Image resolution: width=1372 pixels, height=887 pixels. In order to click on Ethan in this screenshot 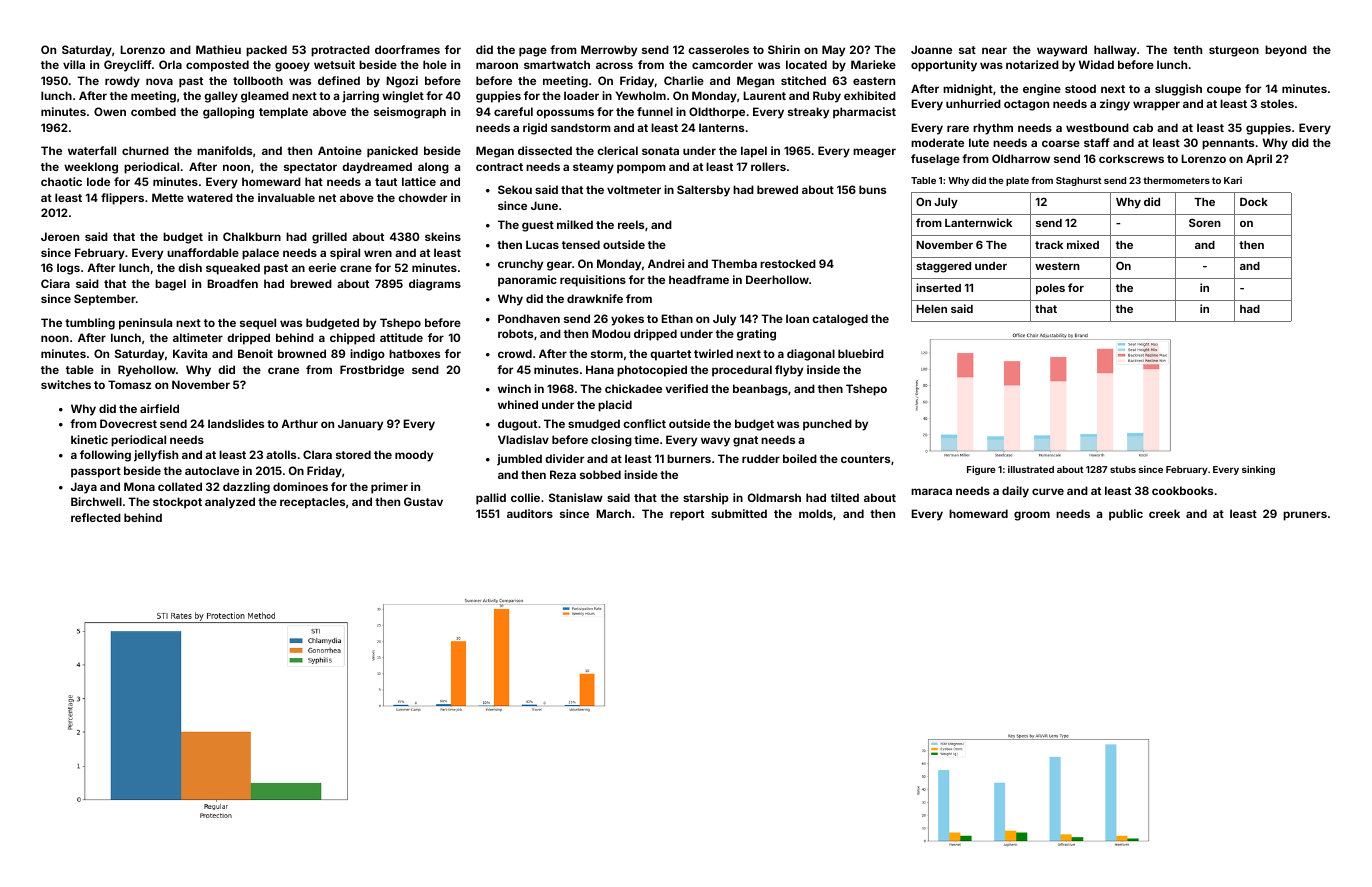, I will do `click(677, 318)`.
